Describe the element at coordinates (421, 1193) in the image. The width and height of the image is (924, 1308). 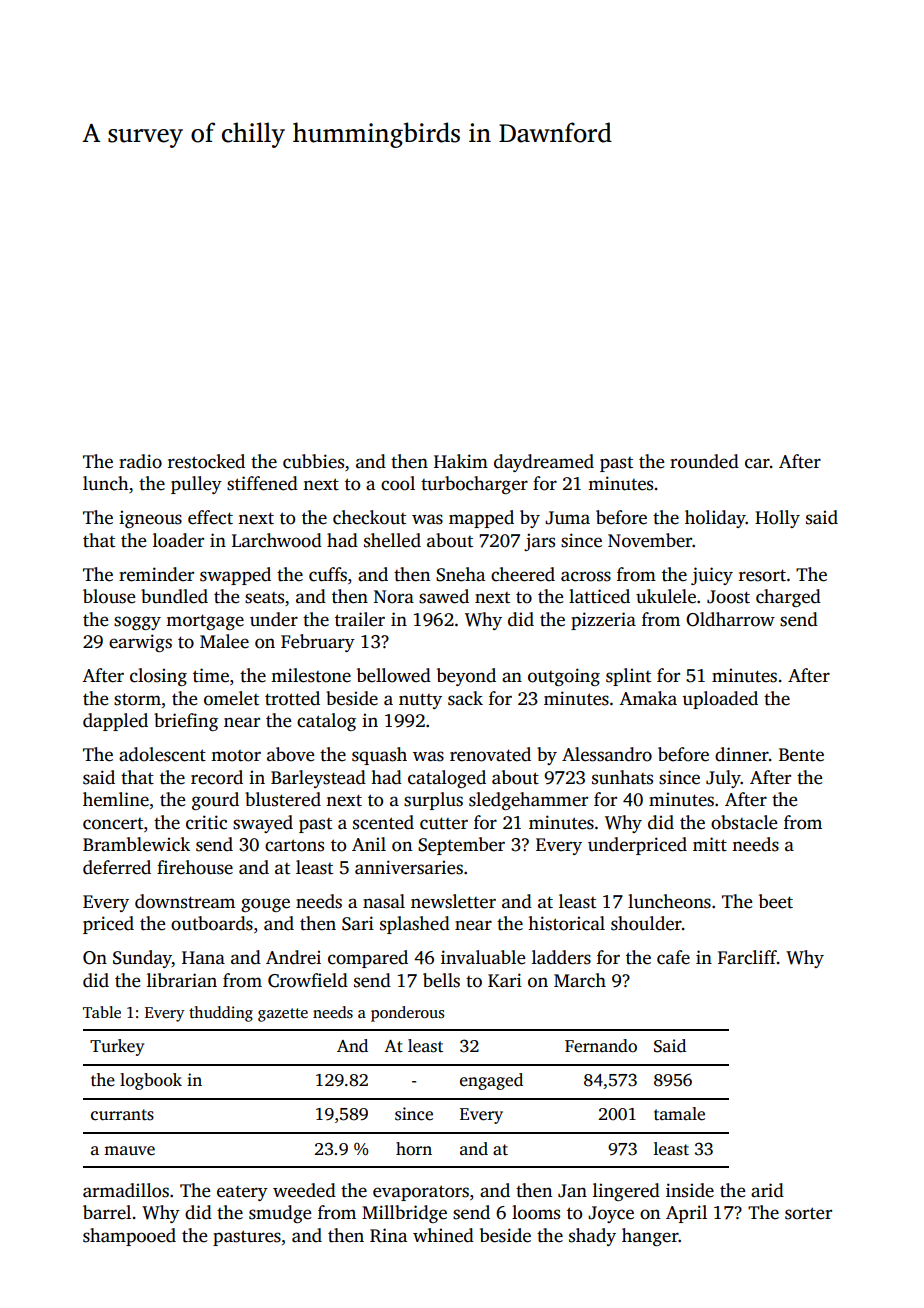
I see `evaporators` at that location.
